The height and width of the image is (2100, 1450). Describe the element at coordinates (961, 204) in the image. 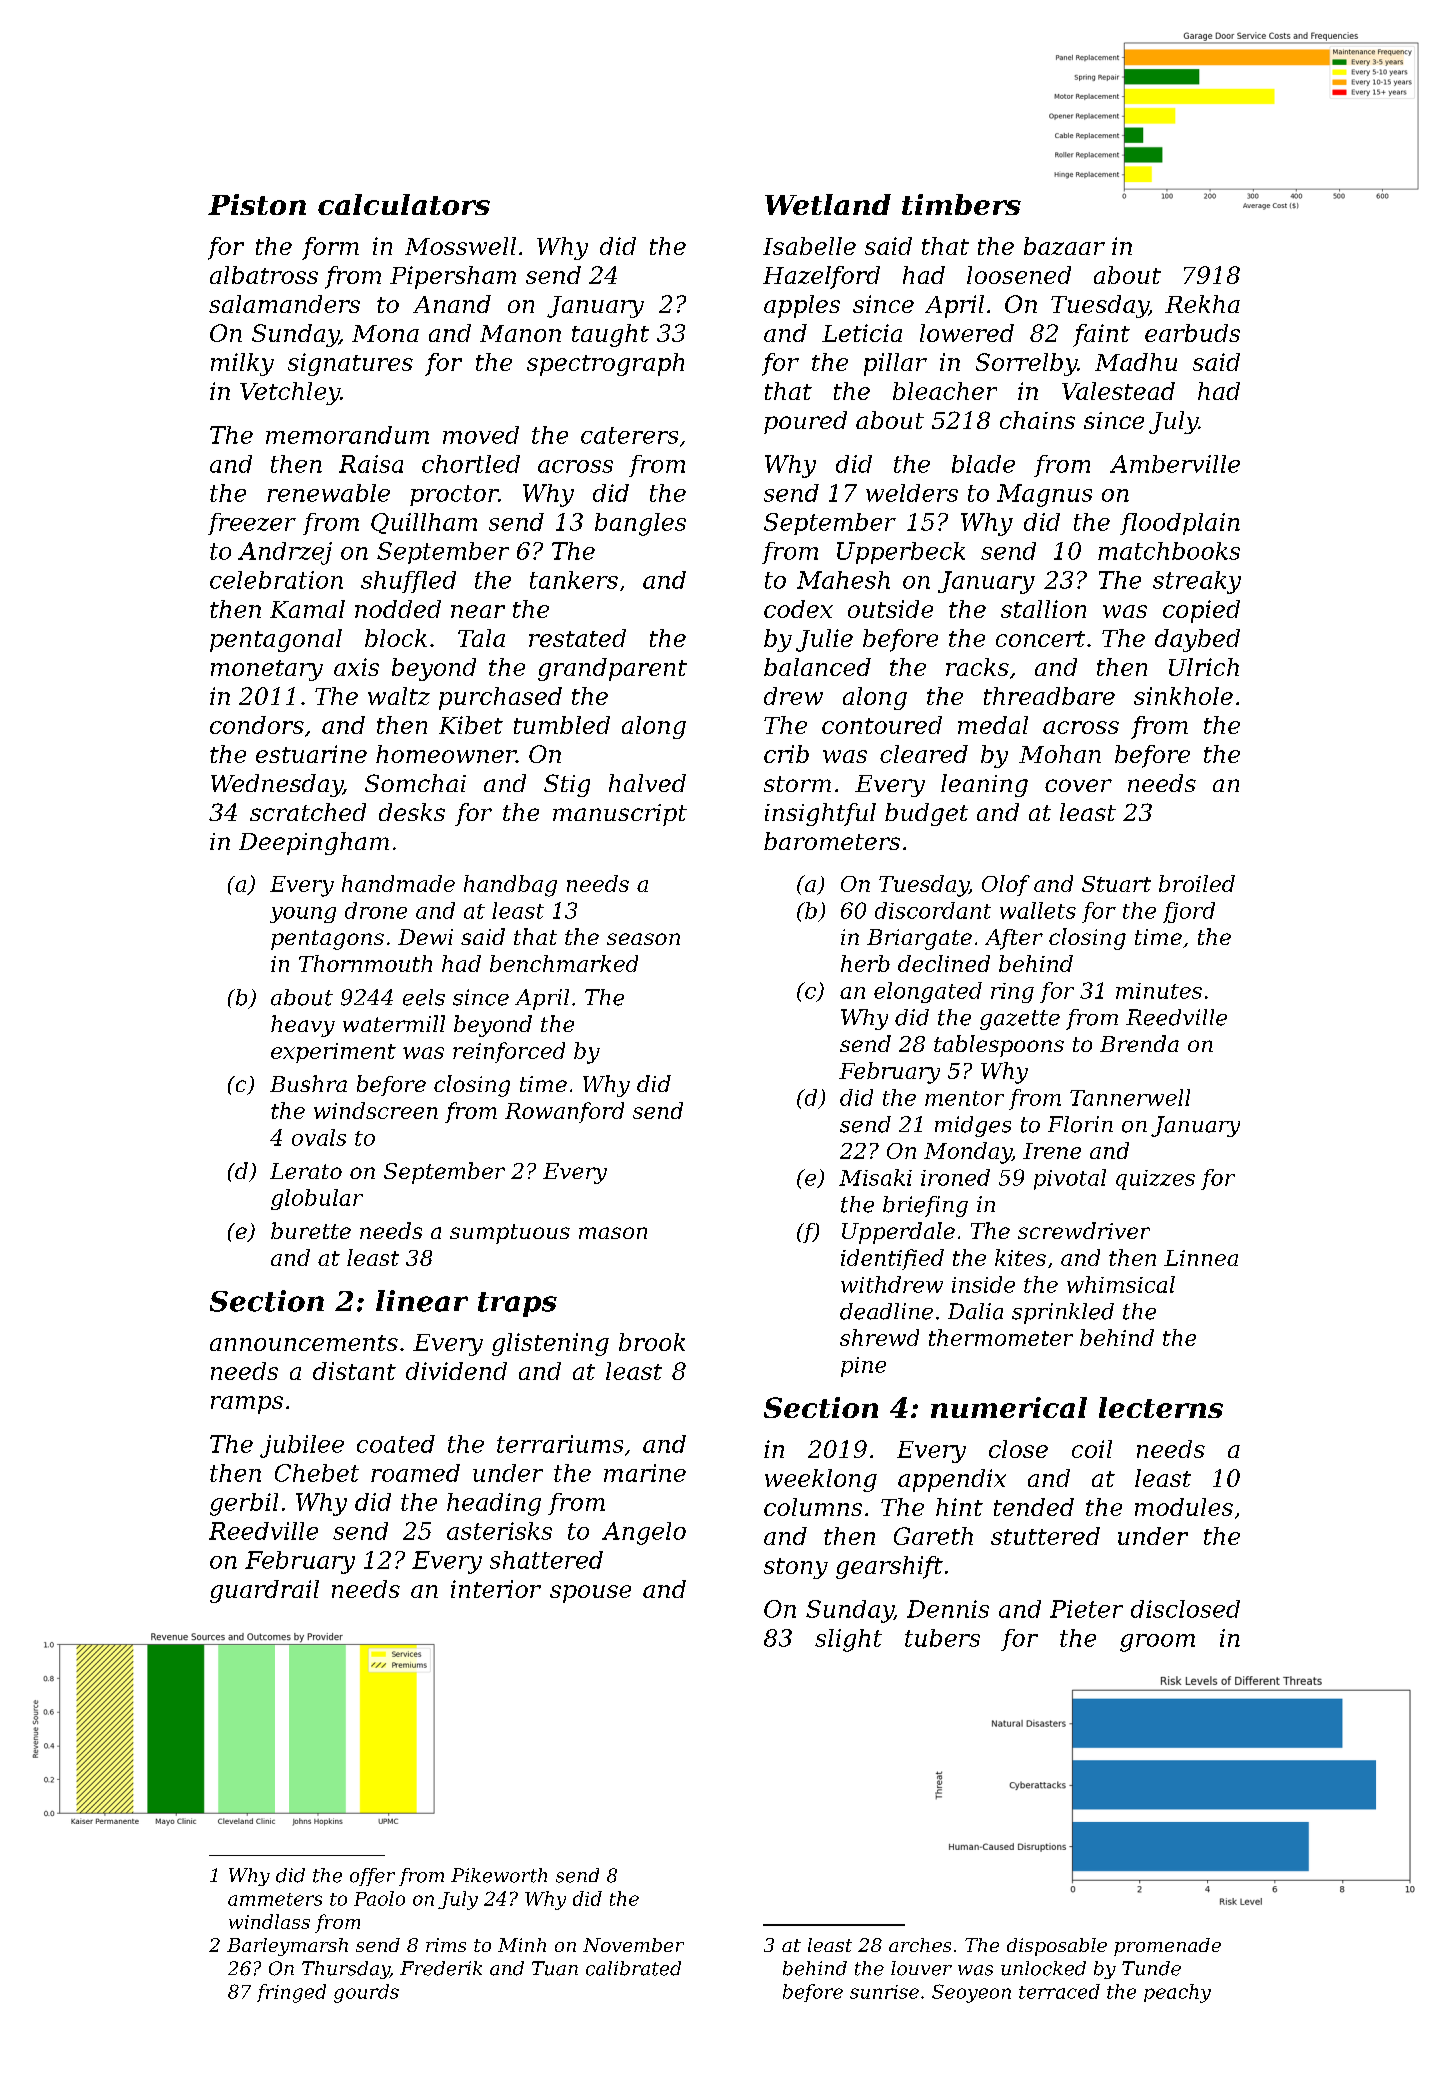

I see `timbers` at that location.
